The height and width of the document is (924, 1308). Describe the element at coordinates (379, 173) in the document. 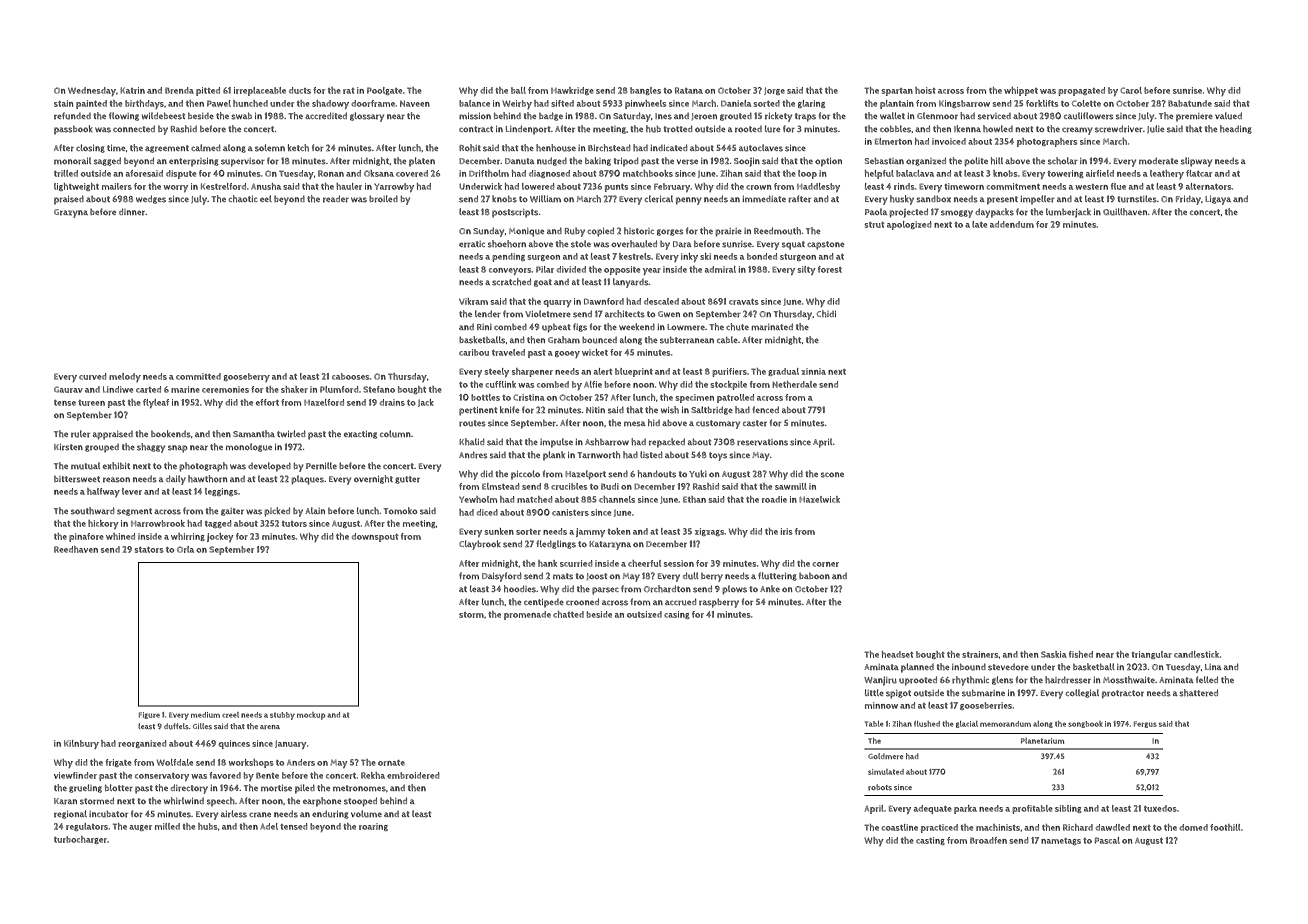

I see `Oksana` at that location.
